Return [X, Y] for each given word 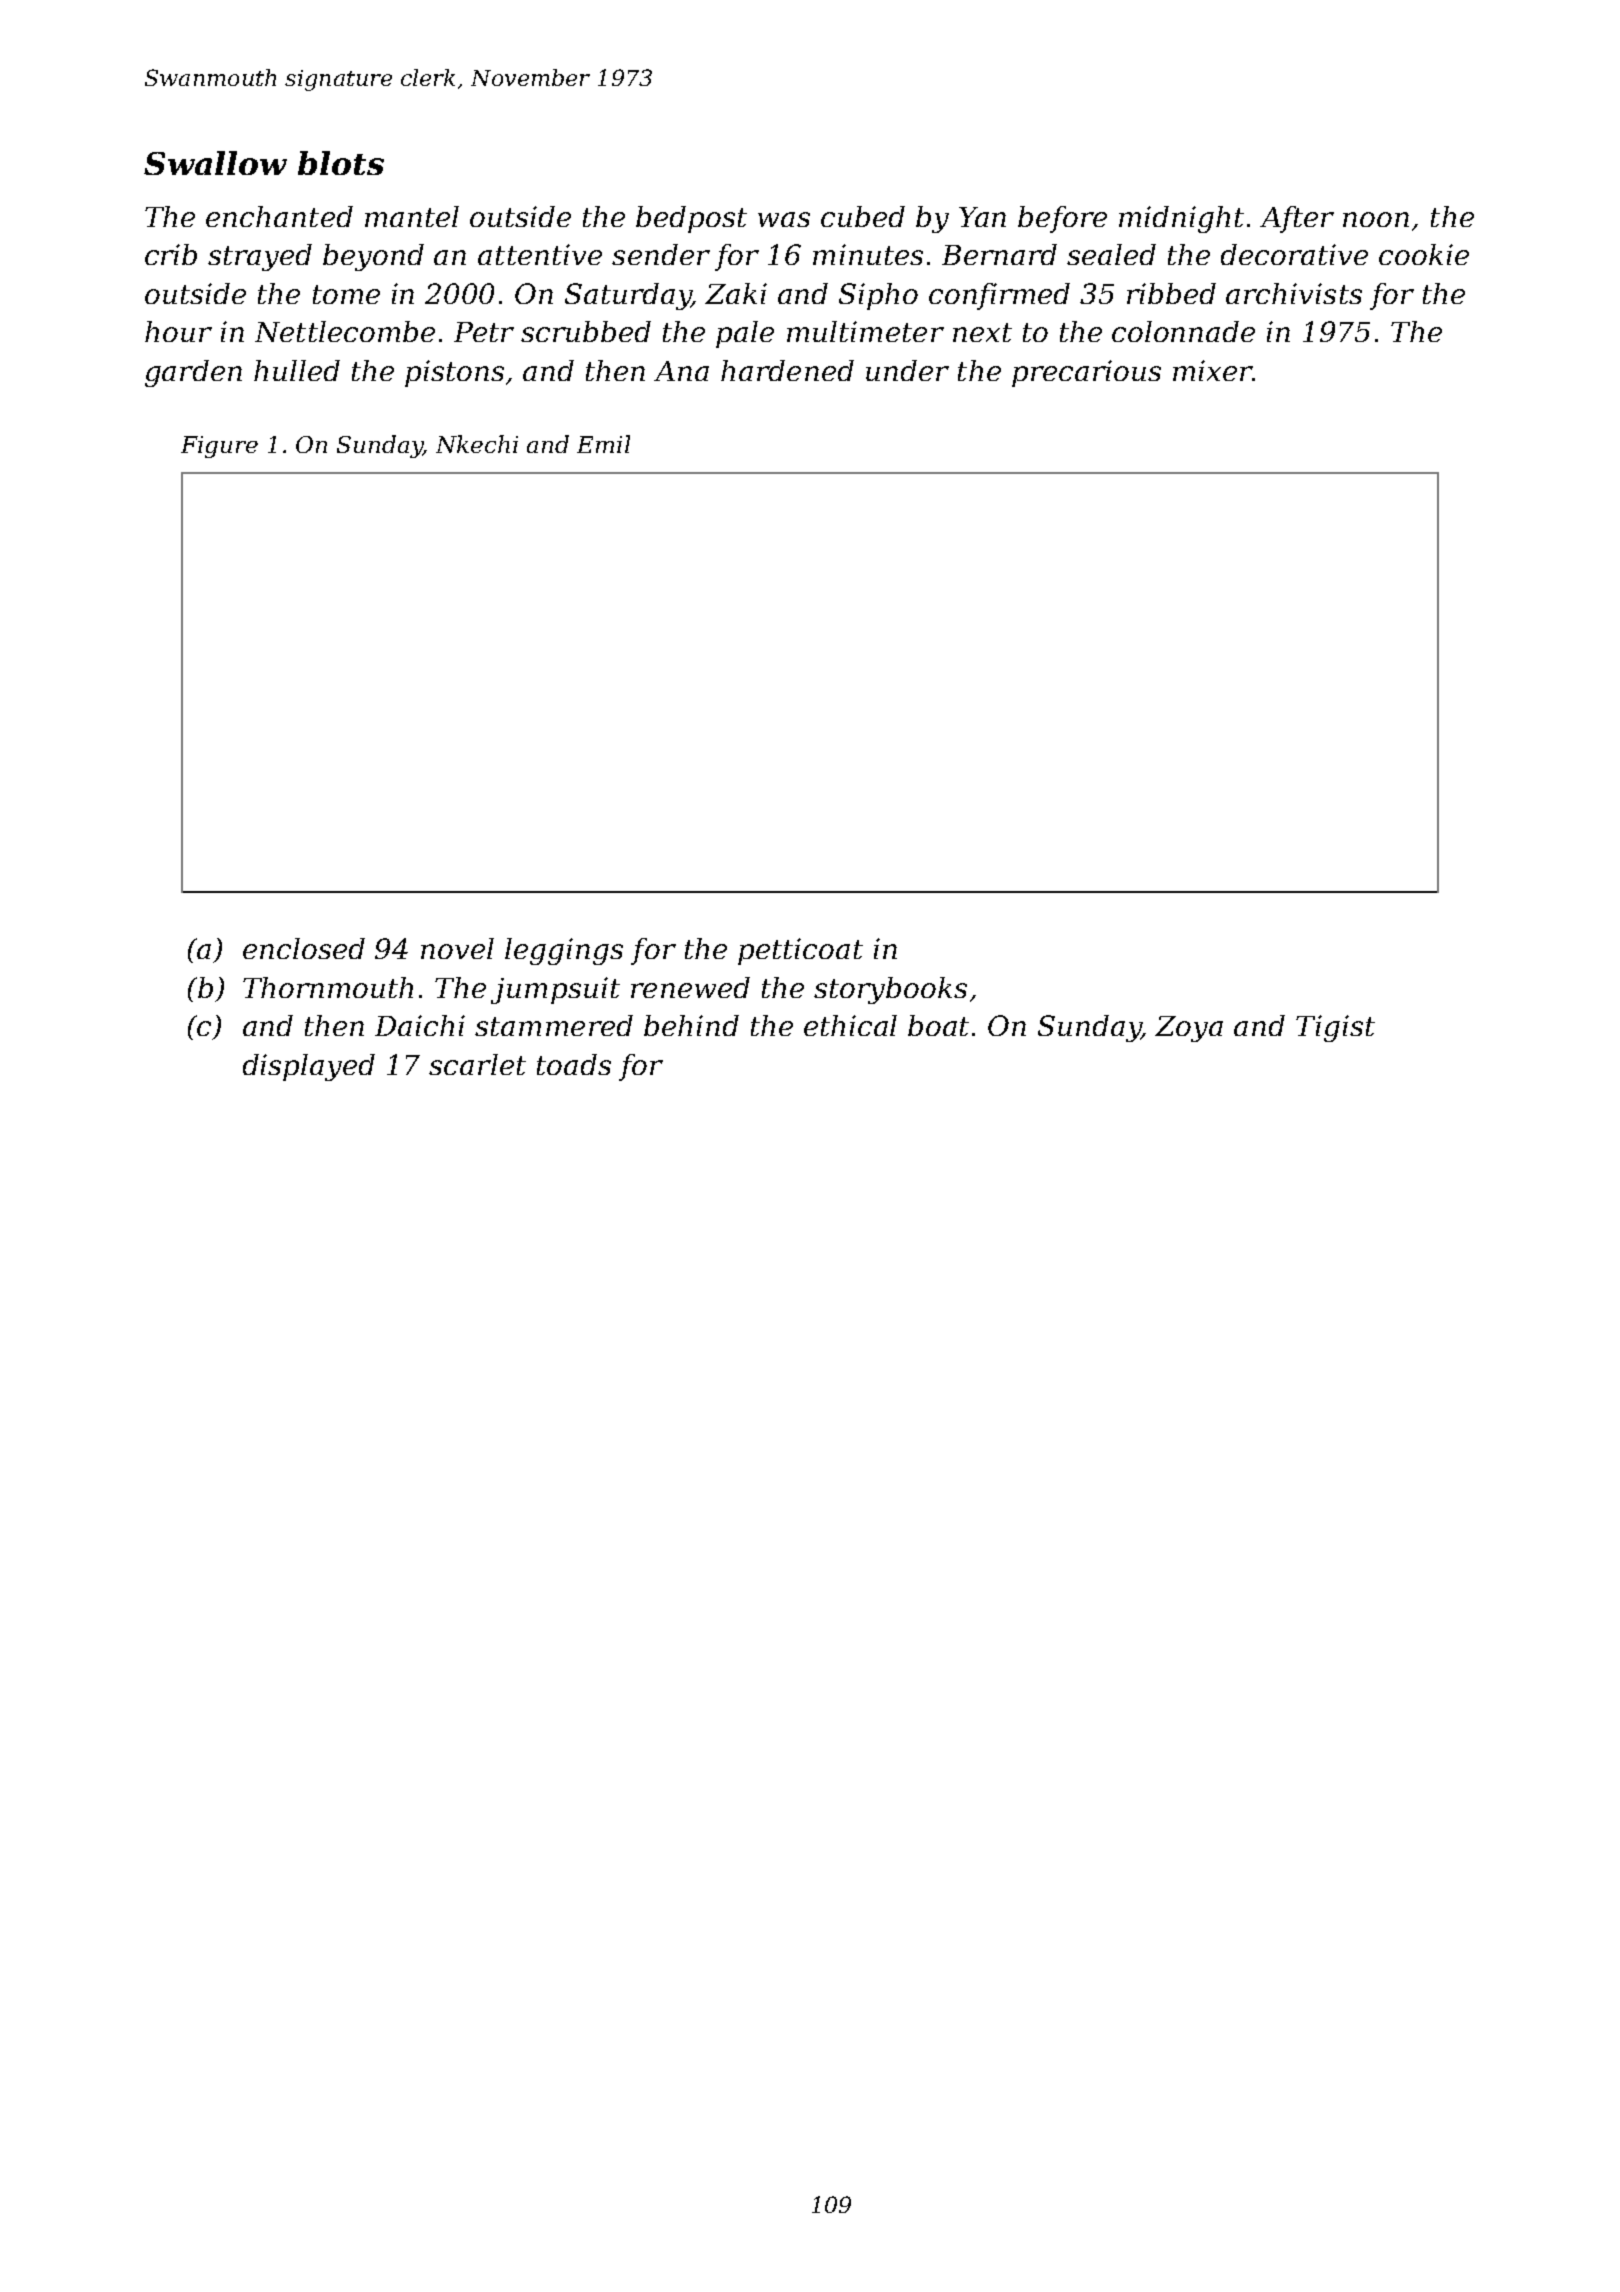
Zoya [1189, 1029]
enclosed [304, 948]
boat [938, 1025]
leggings [564, 951]
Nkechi [477, 444]
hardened [787, 370]
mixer [1212, 370]
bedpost [691, 219]
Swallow [215, 163]
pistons [454, 373]
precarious [1086, 373]
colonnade [1183, 331]
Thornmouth [328, 987]
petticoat [800, 951]
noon [1376, 219]
